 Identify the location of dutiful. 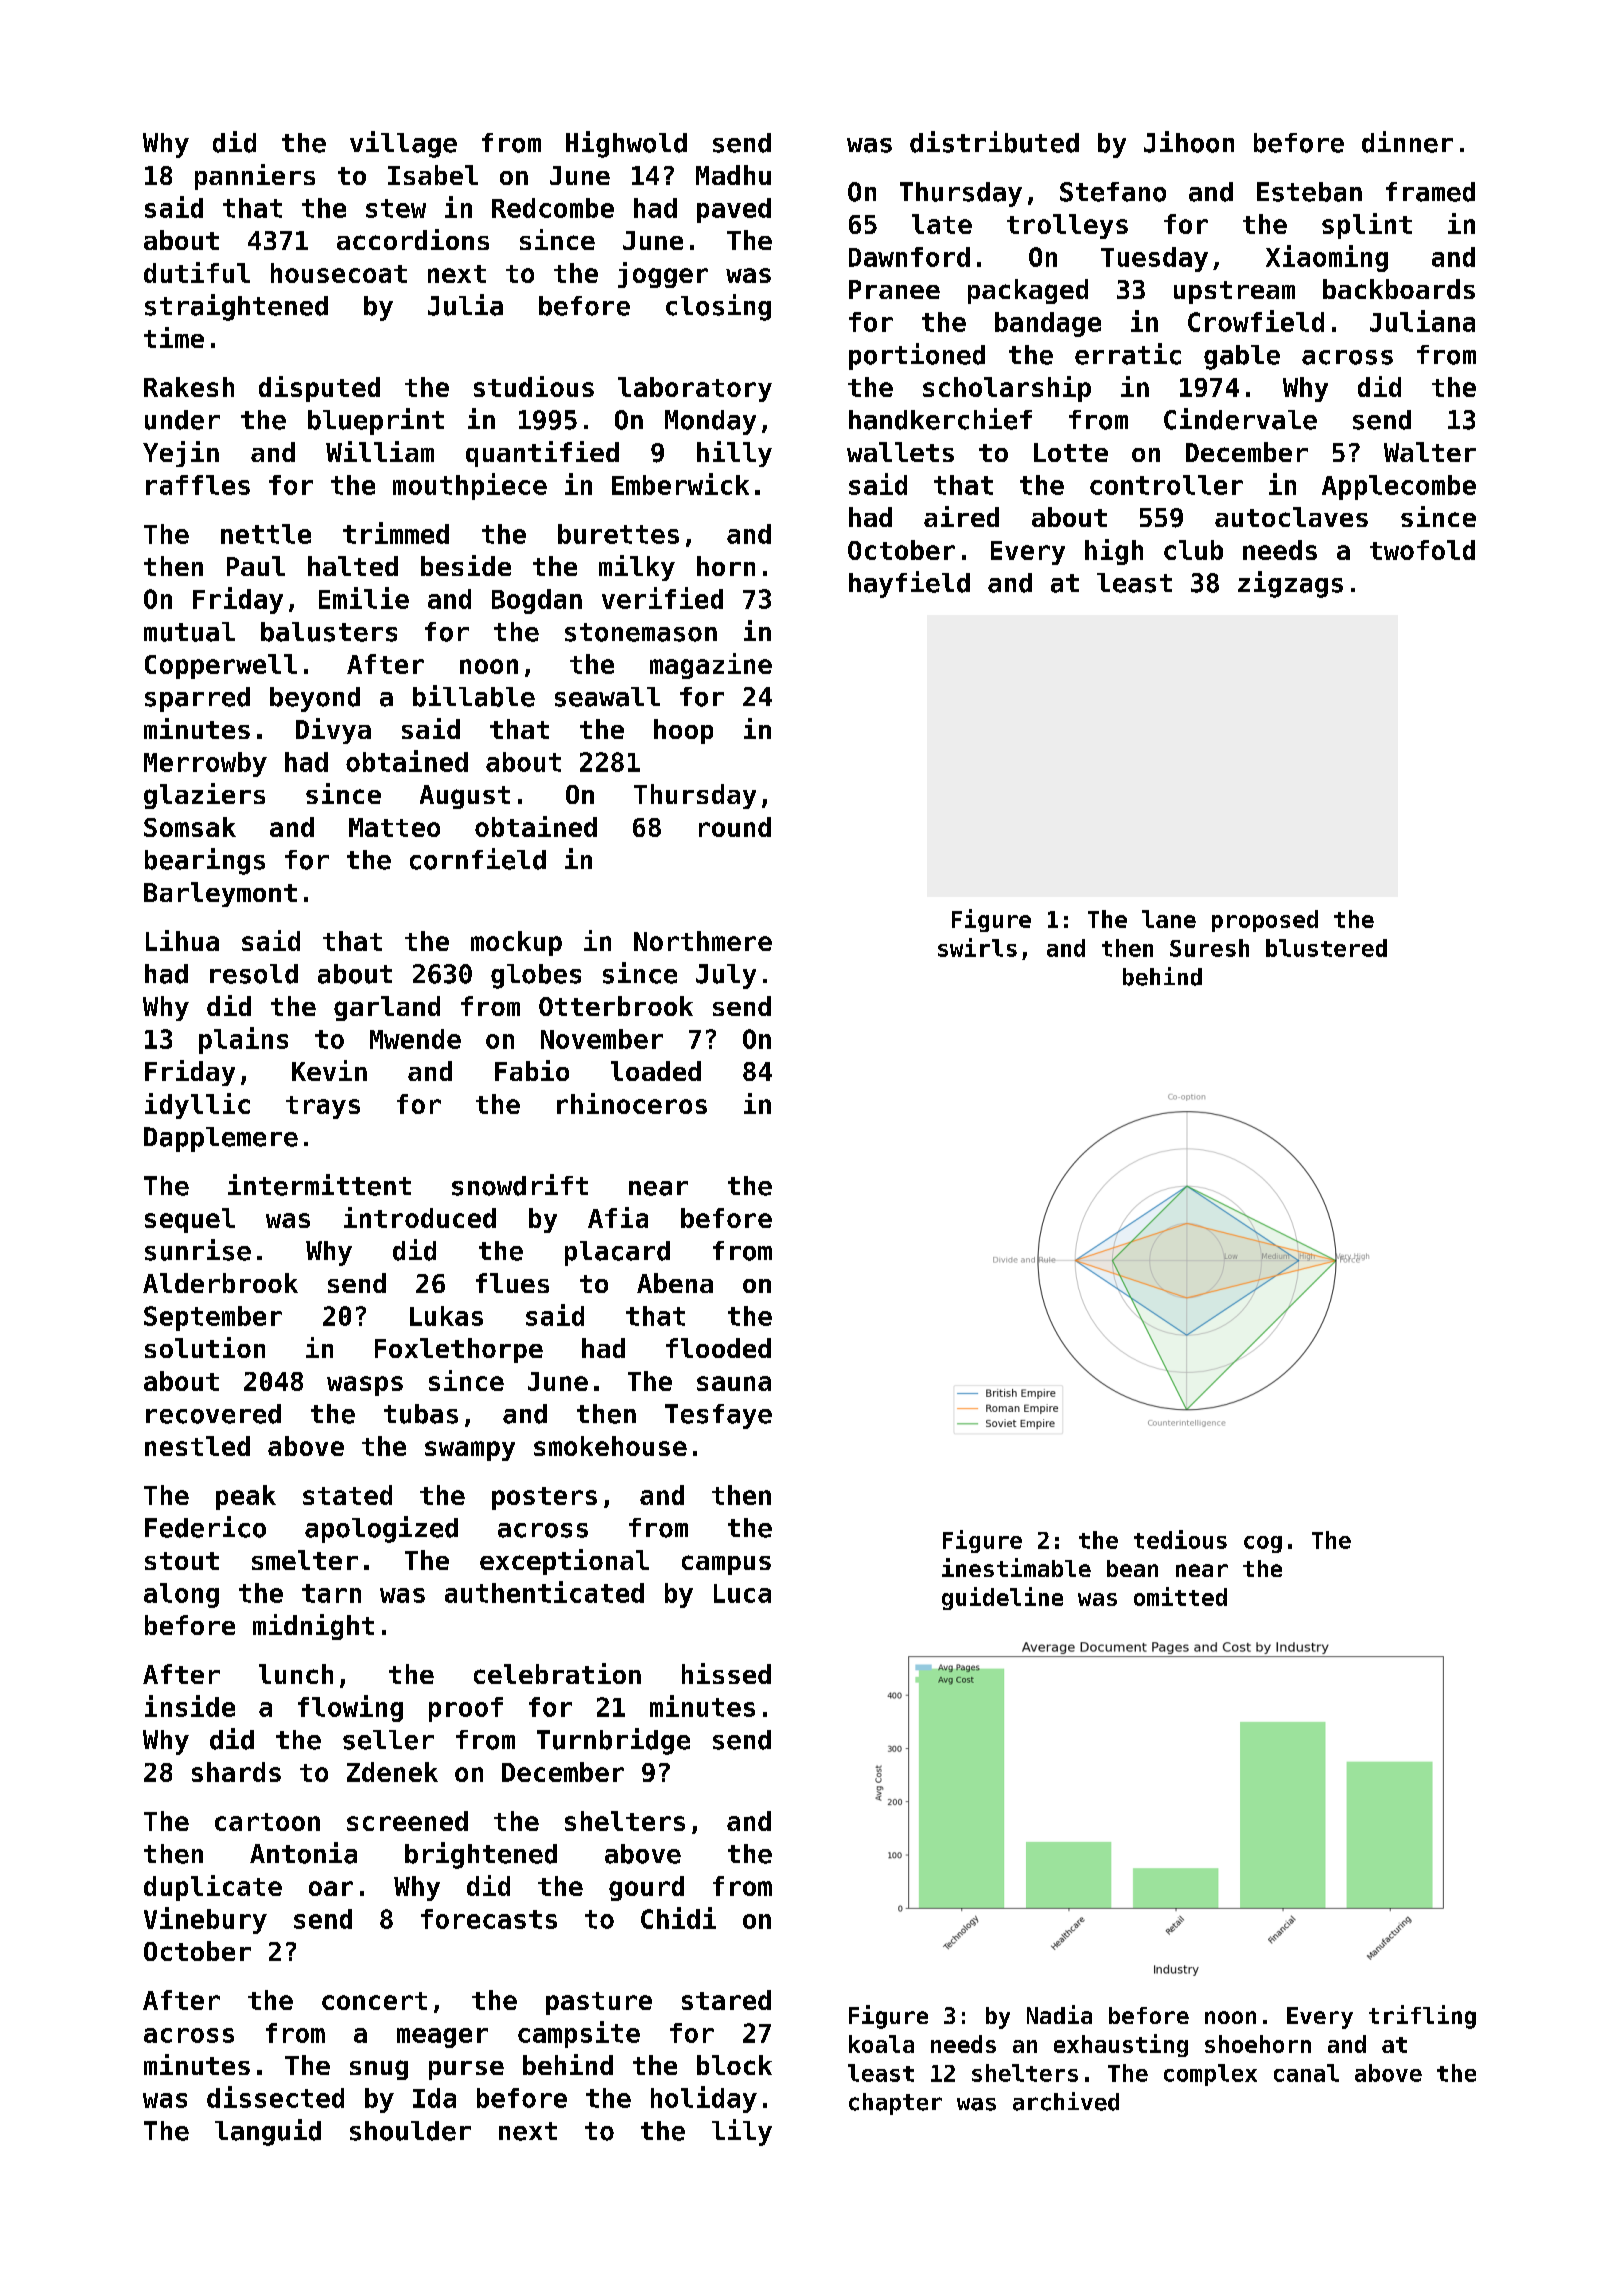
(197, 272).
